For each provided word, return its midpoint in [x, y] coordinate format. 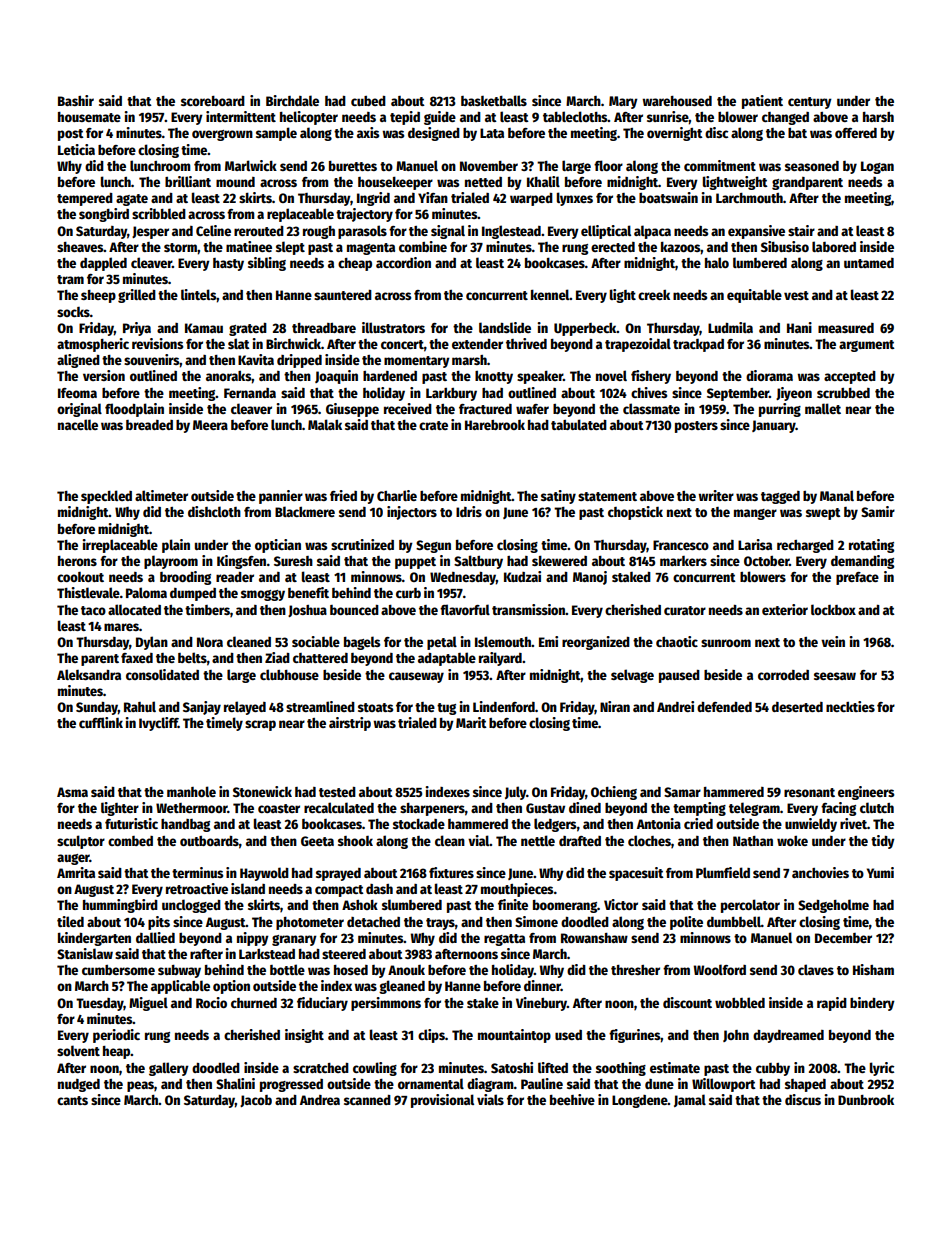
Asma [72, 792]
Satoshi [512, 1067]
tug [446, 709]
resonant [809, 792]
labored [834, 246]
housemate [89, 117]
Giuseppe [352, 410]
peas [140, 1086]
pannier [281, 497]
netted [483, 182]
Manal [837, 495]
